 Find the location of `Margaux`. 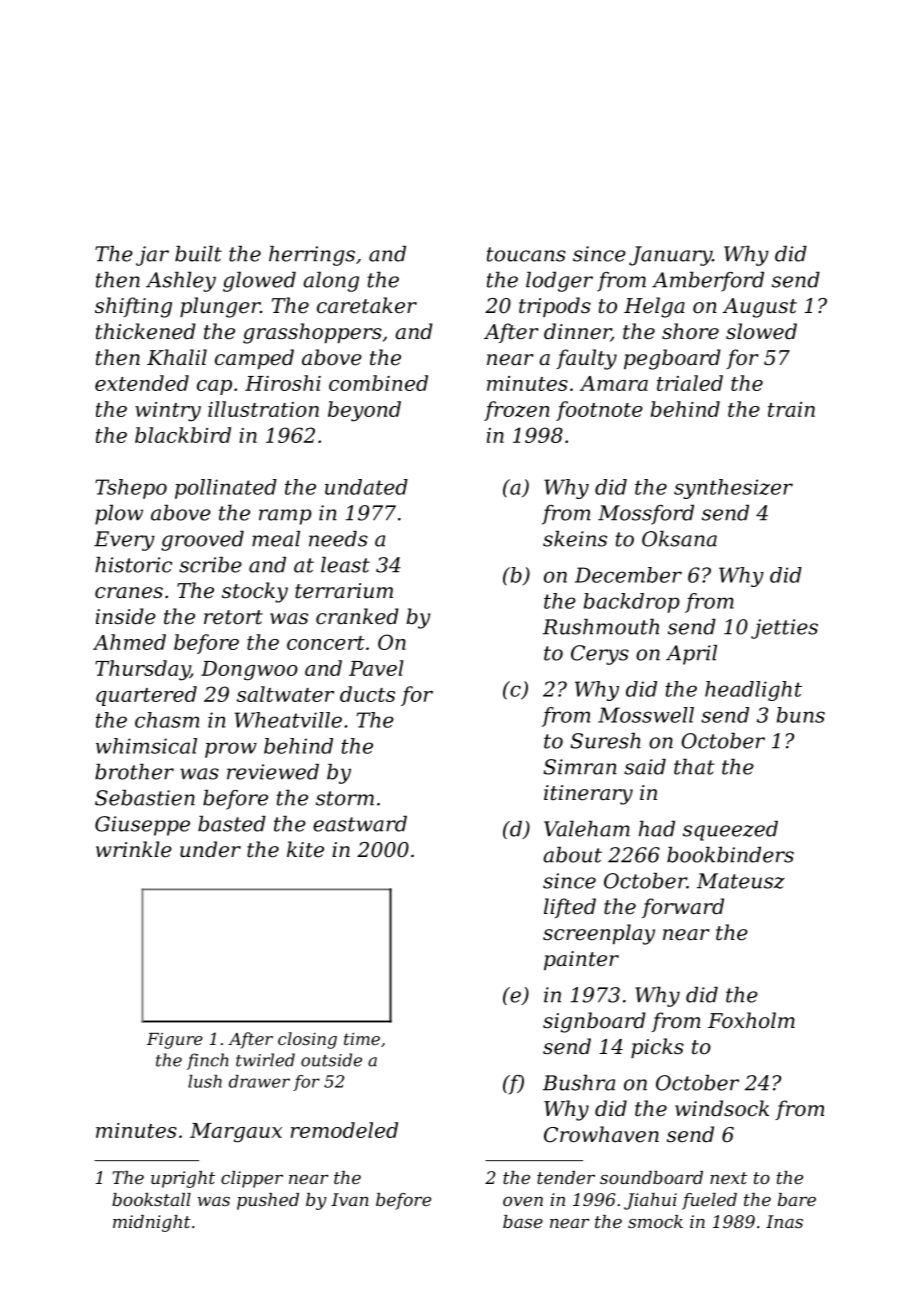

Margaux is located at coordinates (236, 1133).
